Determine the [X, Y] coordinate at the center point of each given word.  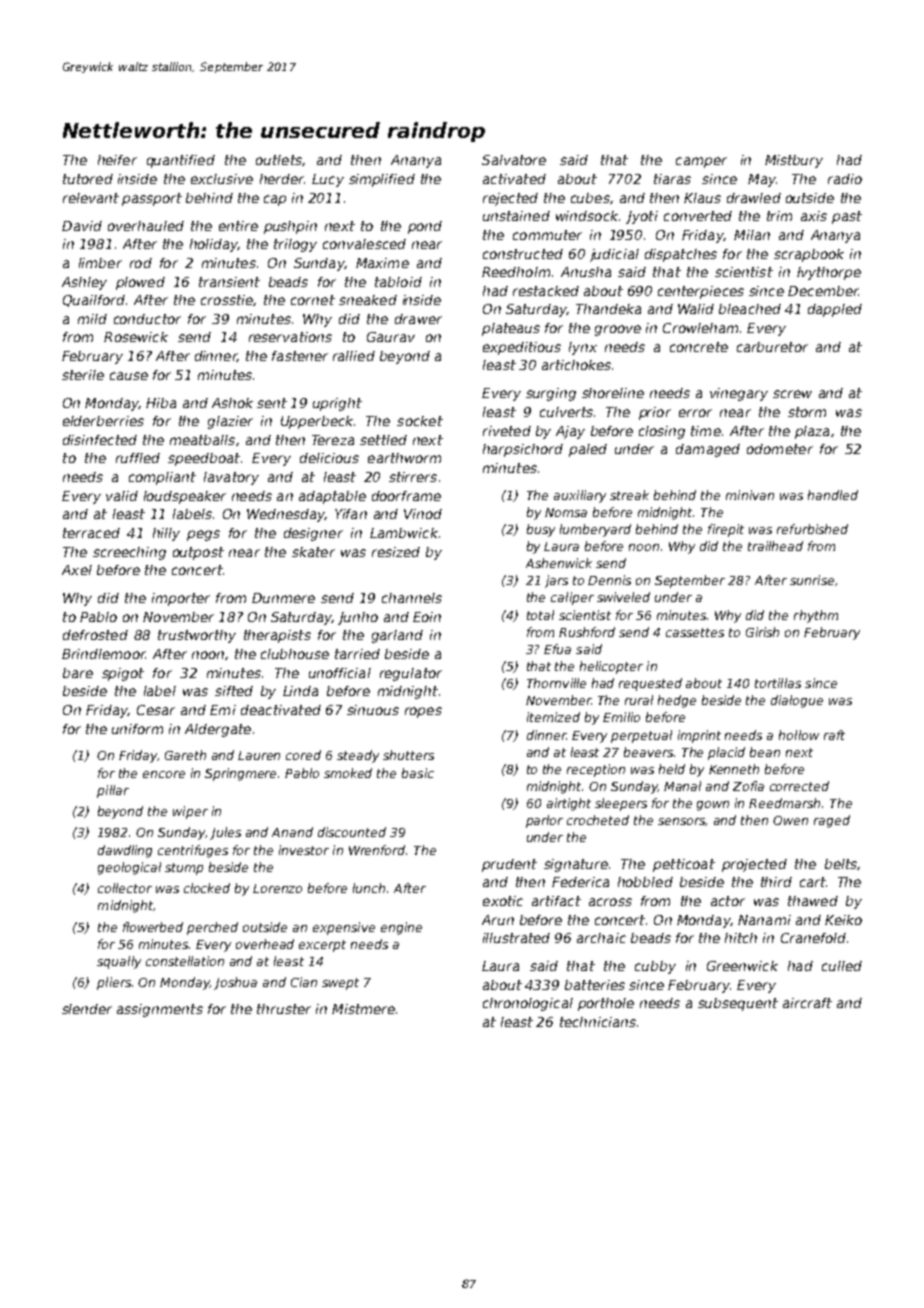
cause [129, 376]
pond [425, 227]
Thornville [556, 683]
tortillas [778, 683]
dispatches [681, 255]
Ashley [84, 283]
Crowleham [700, 328]
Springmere [240, 774]
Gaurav [391, 337]
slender [87, 1009]
